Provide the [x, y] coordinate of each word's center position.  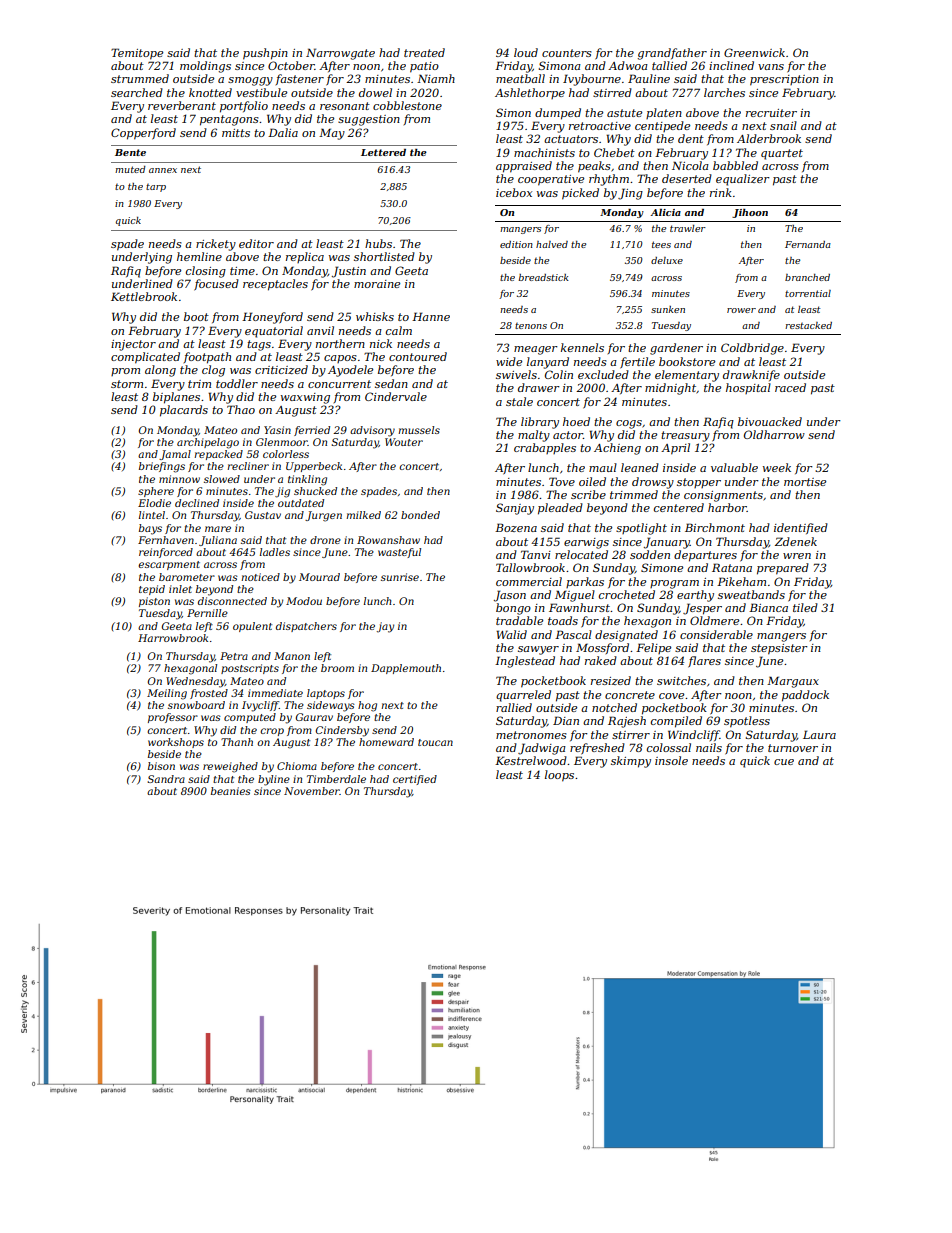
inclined [731, 65]
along [160, 371]
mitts [236, 133]
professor [173, 718]
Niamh [436, 78]
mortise [805, 482]
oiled [592, 481]
